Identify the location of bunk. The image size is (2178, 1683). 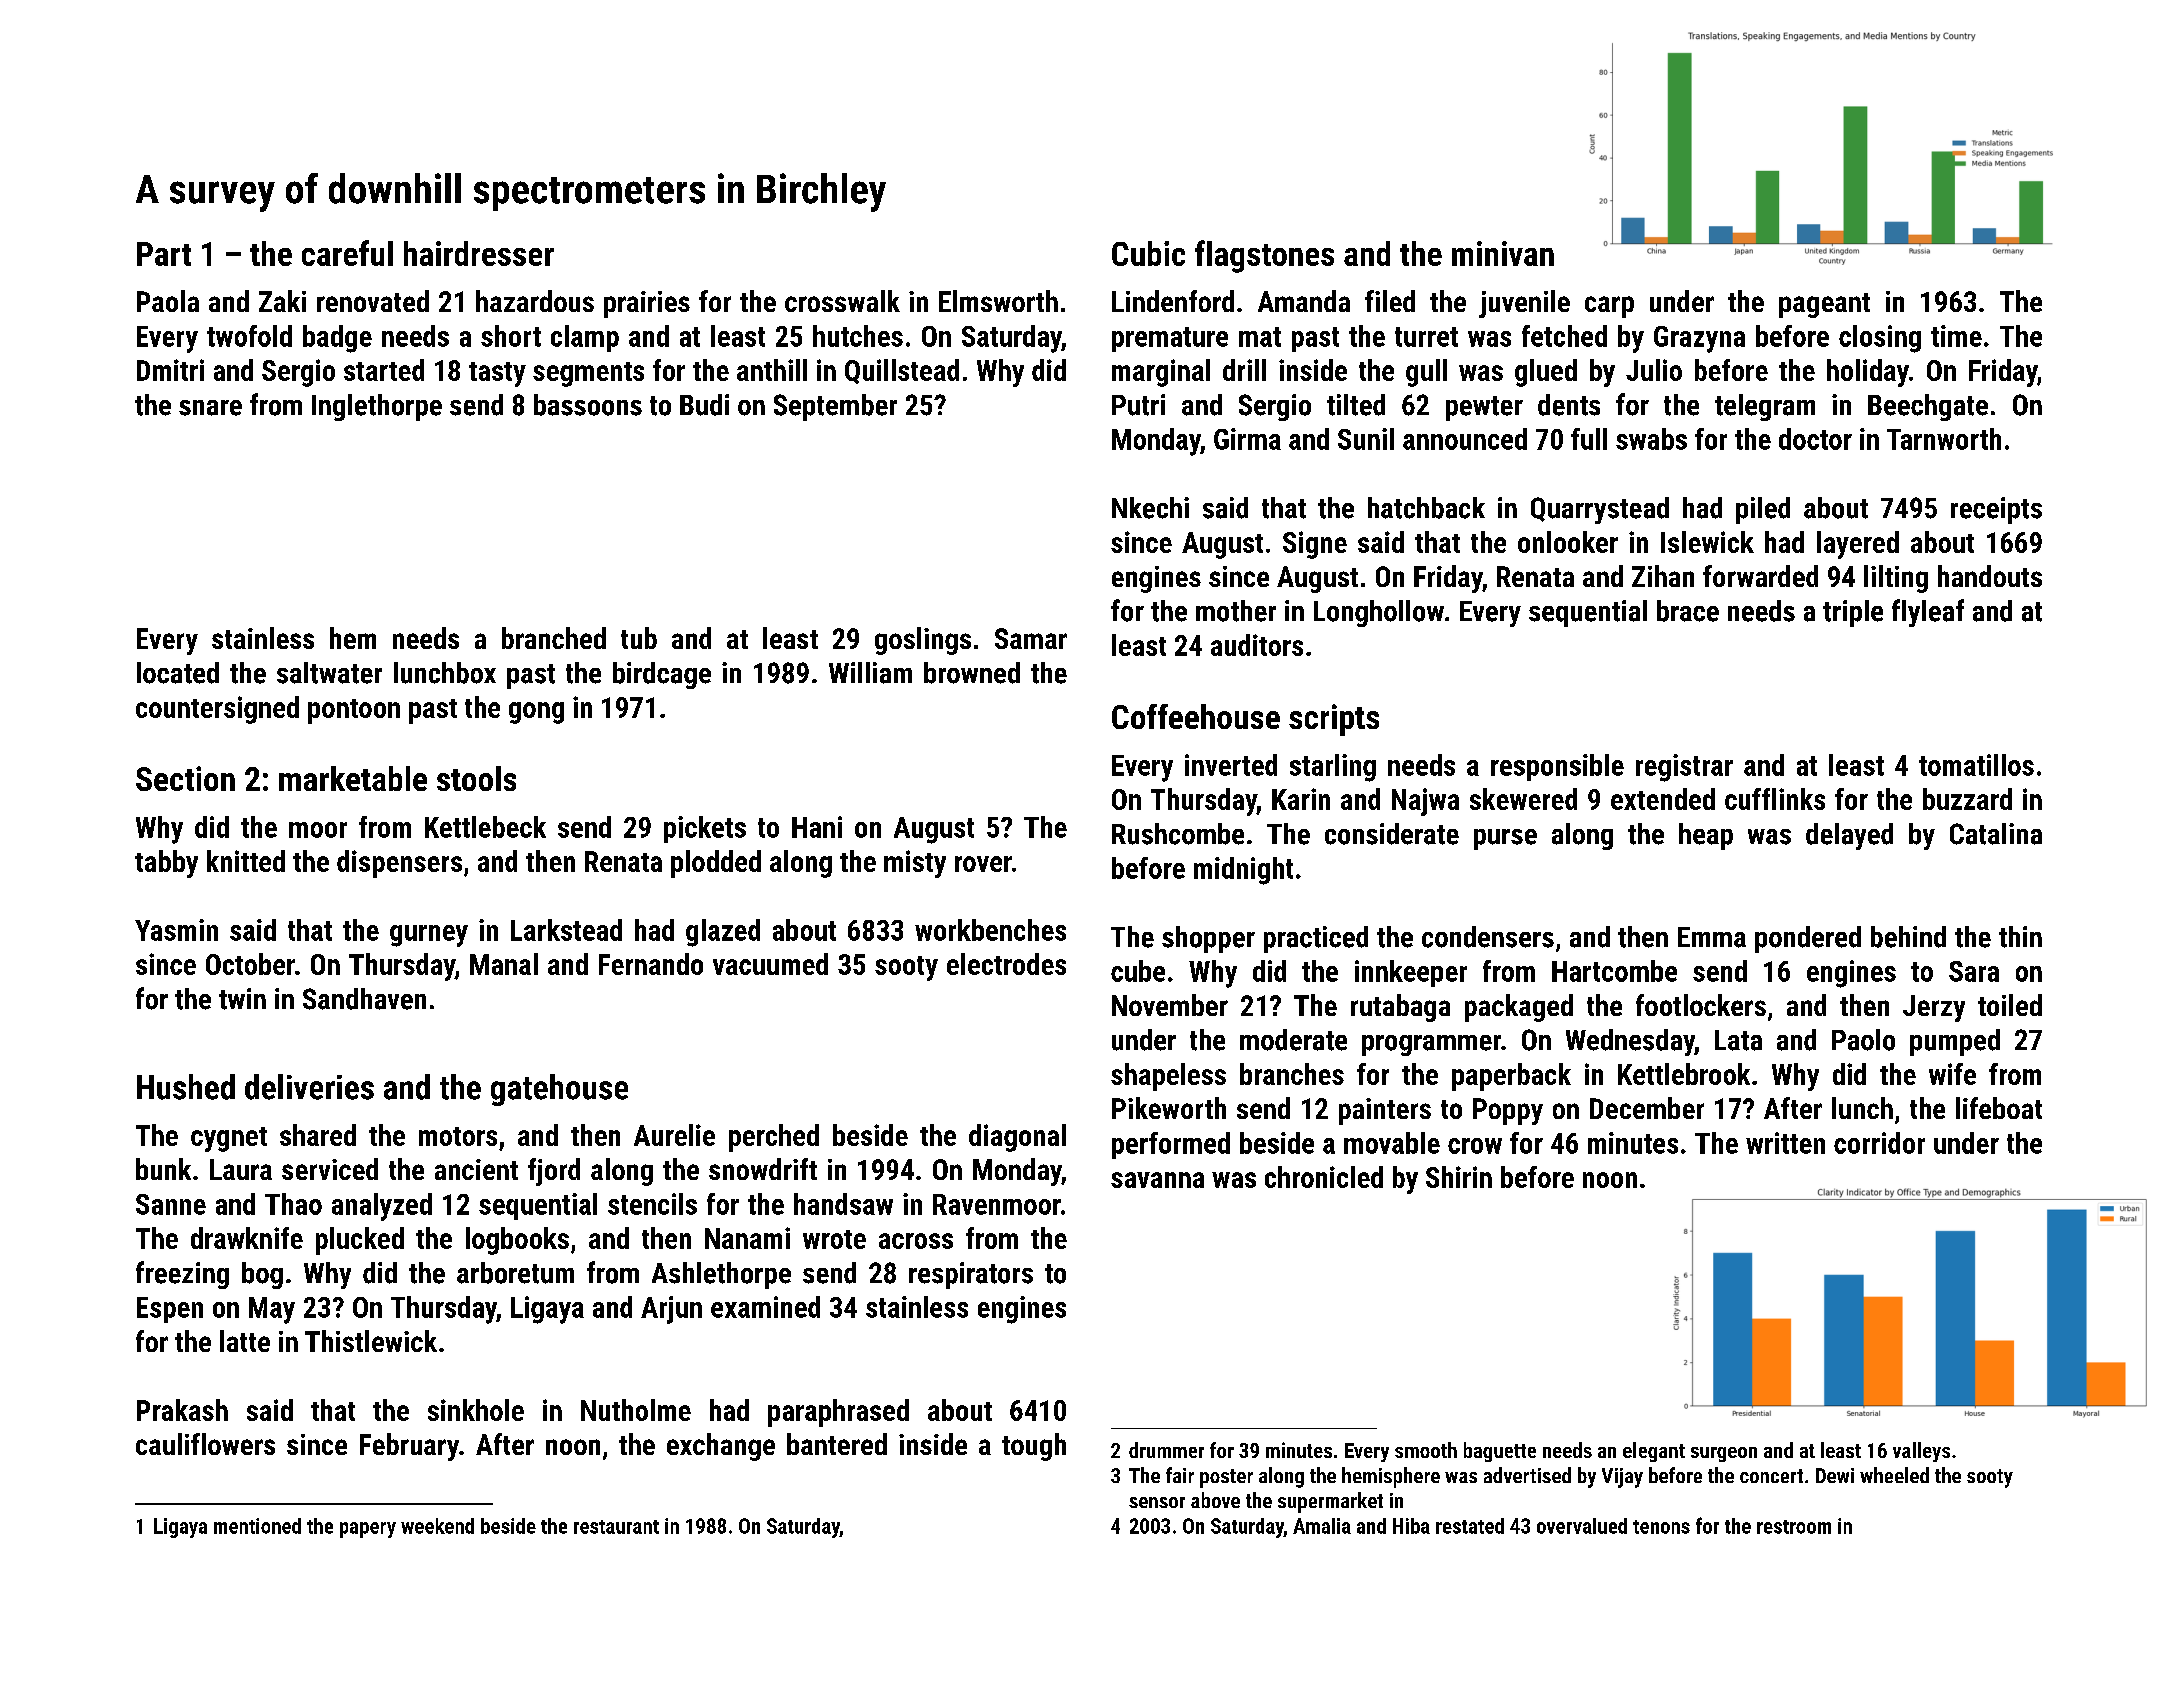
(163, 1169).
